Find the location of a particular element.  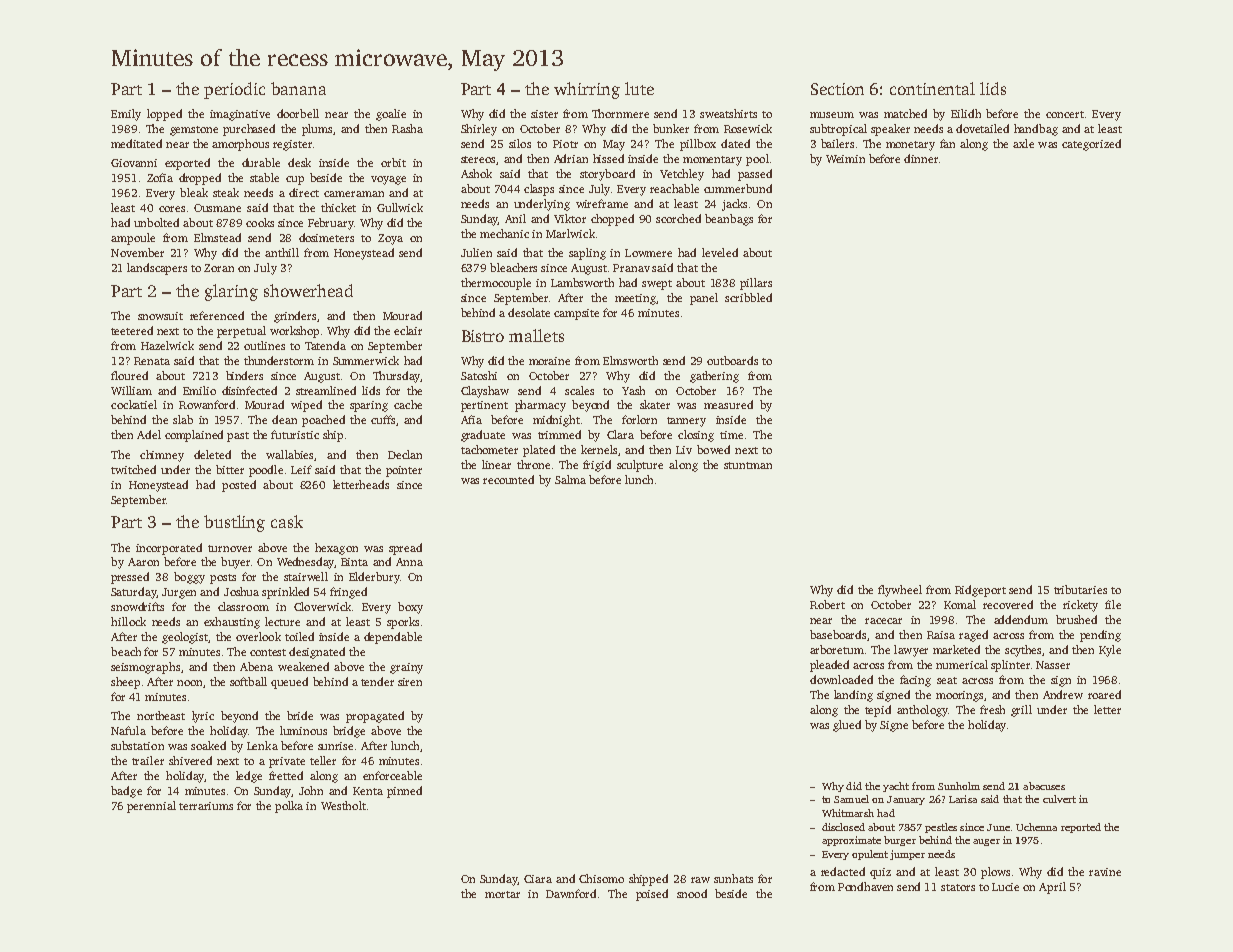

wiped is located at coordinates (306, 406).
